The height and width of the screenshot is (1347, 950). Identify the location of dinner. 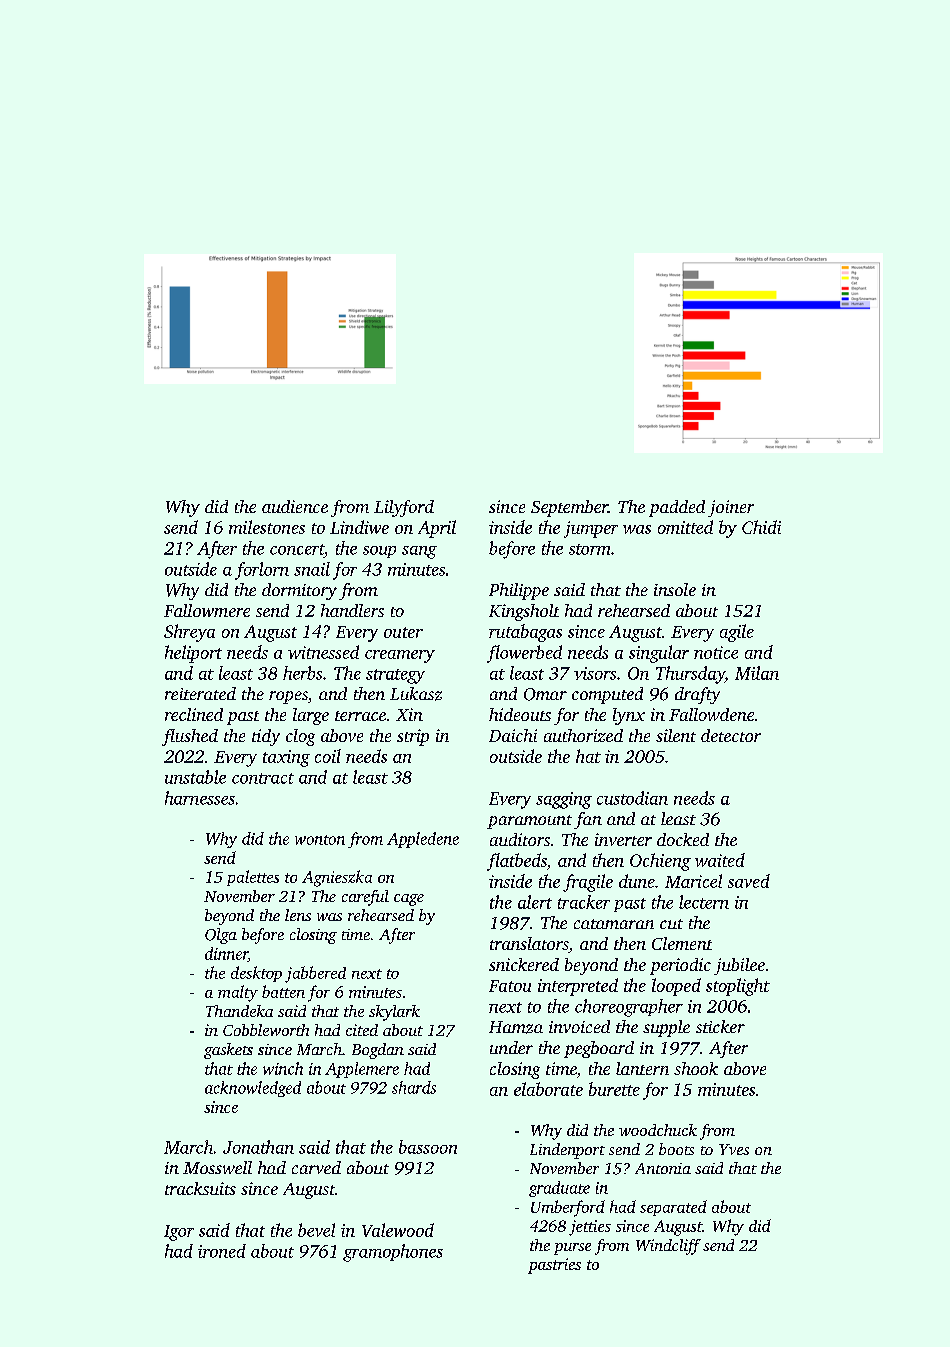
(226, 954).
